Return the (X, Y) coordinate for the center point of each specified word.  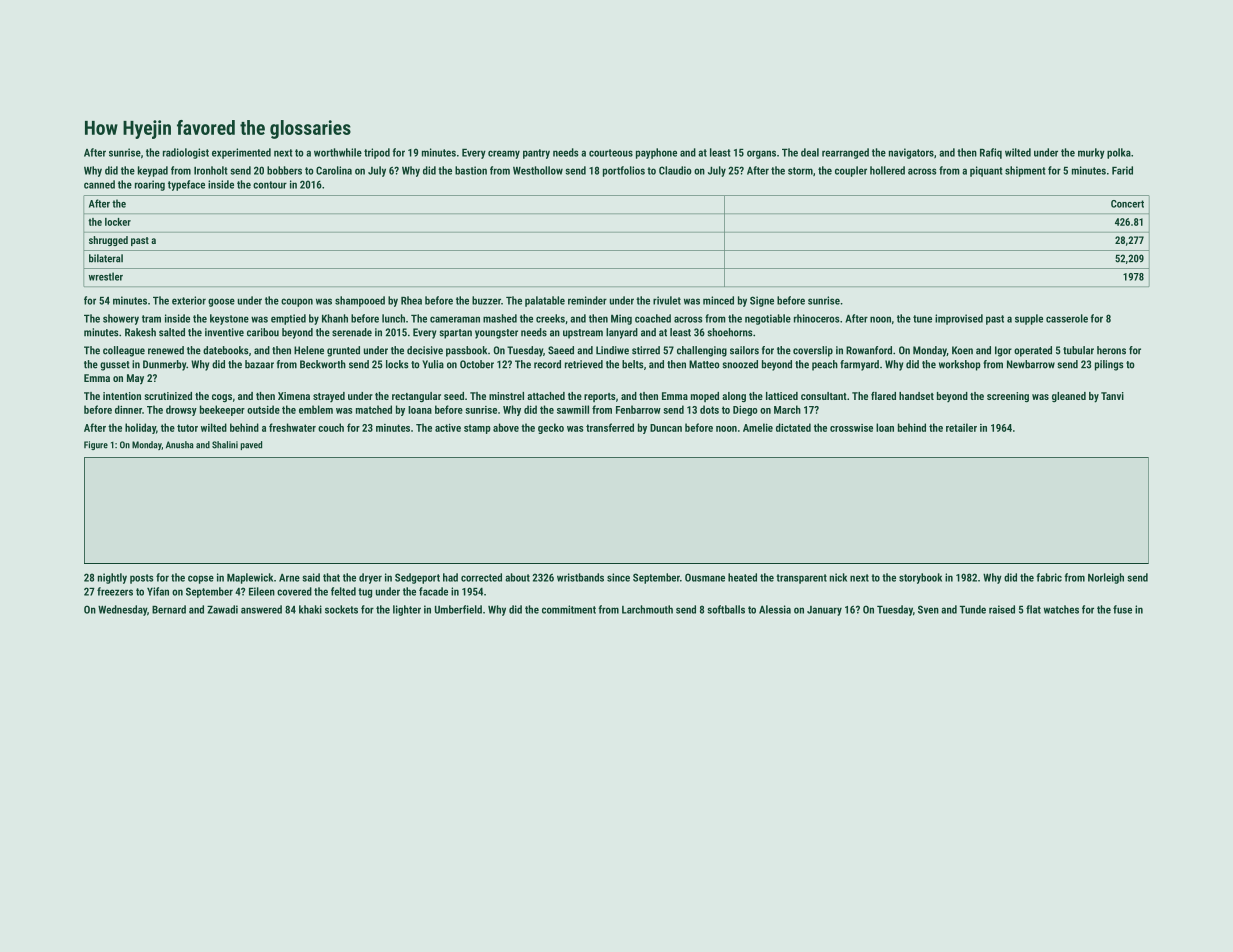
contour (270, 185)
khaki (310, 609)
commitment (569, 609)
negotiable (768, 319)
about (517, 577)
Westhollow (538, 170)
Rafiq (991, 153)
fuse (1122, 609)
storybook (920, 578)
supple (1029, 319)
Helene (309, 350)
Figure (96, 445)
